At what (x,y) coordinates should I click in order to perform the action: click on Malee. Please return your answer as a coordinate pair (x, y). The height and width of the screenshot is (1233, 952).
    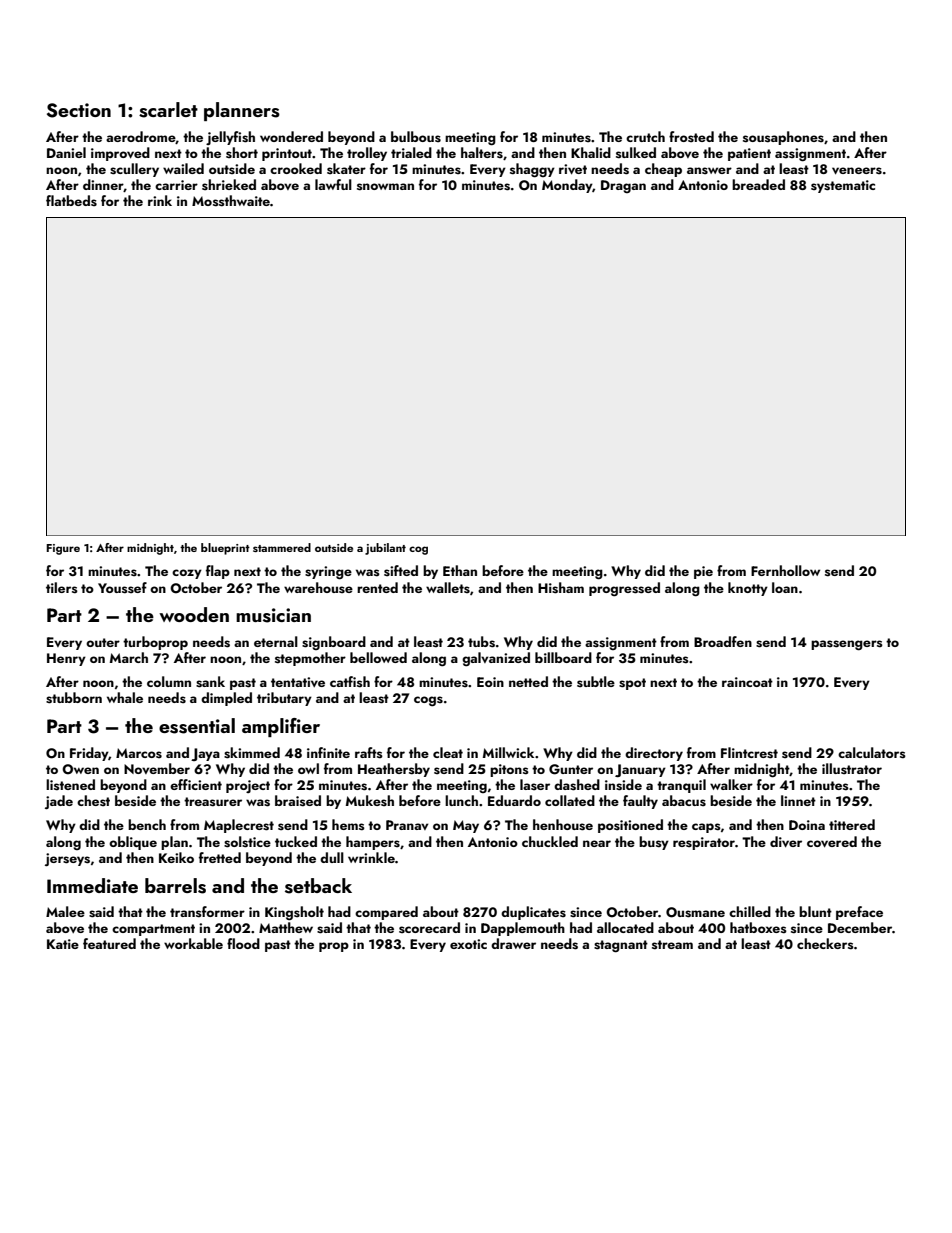
    Looking at the image, I should click on (65, 911).
